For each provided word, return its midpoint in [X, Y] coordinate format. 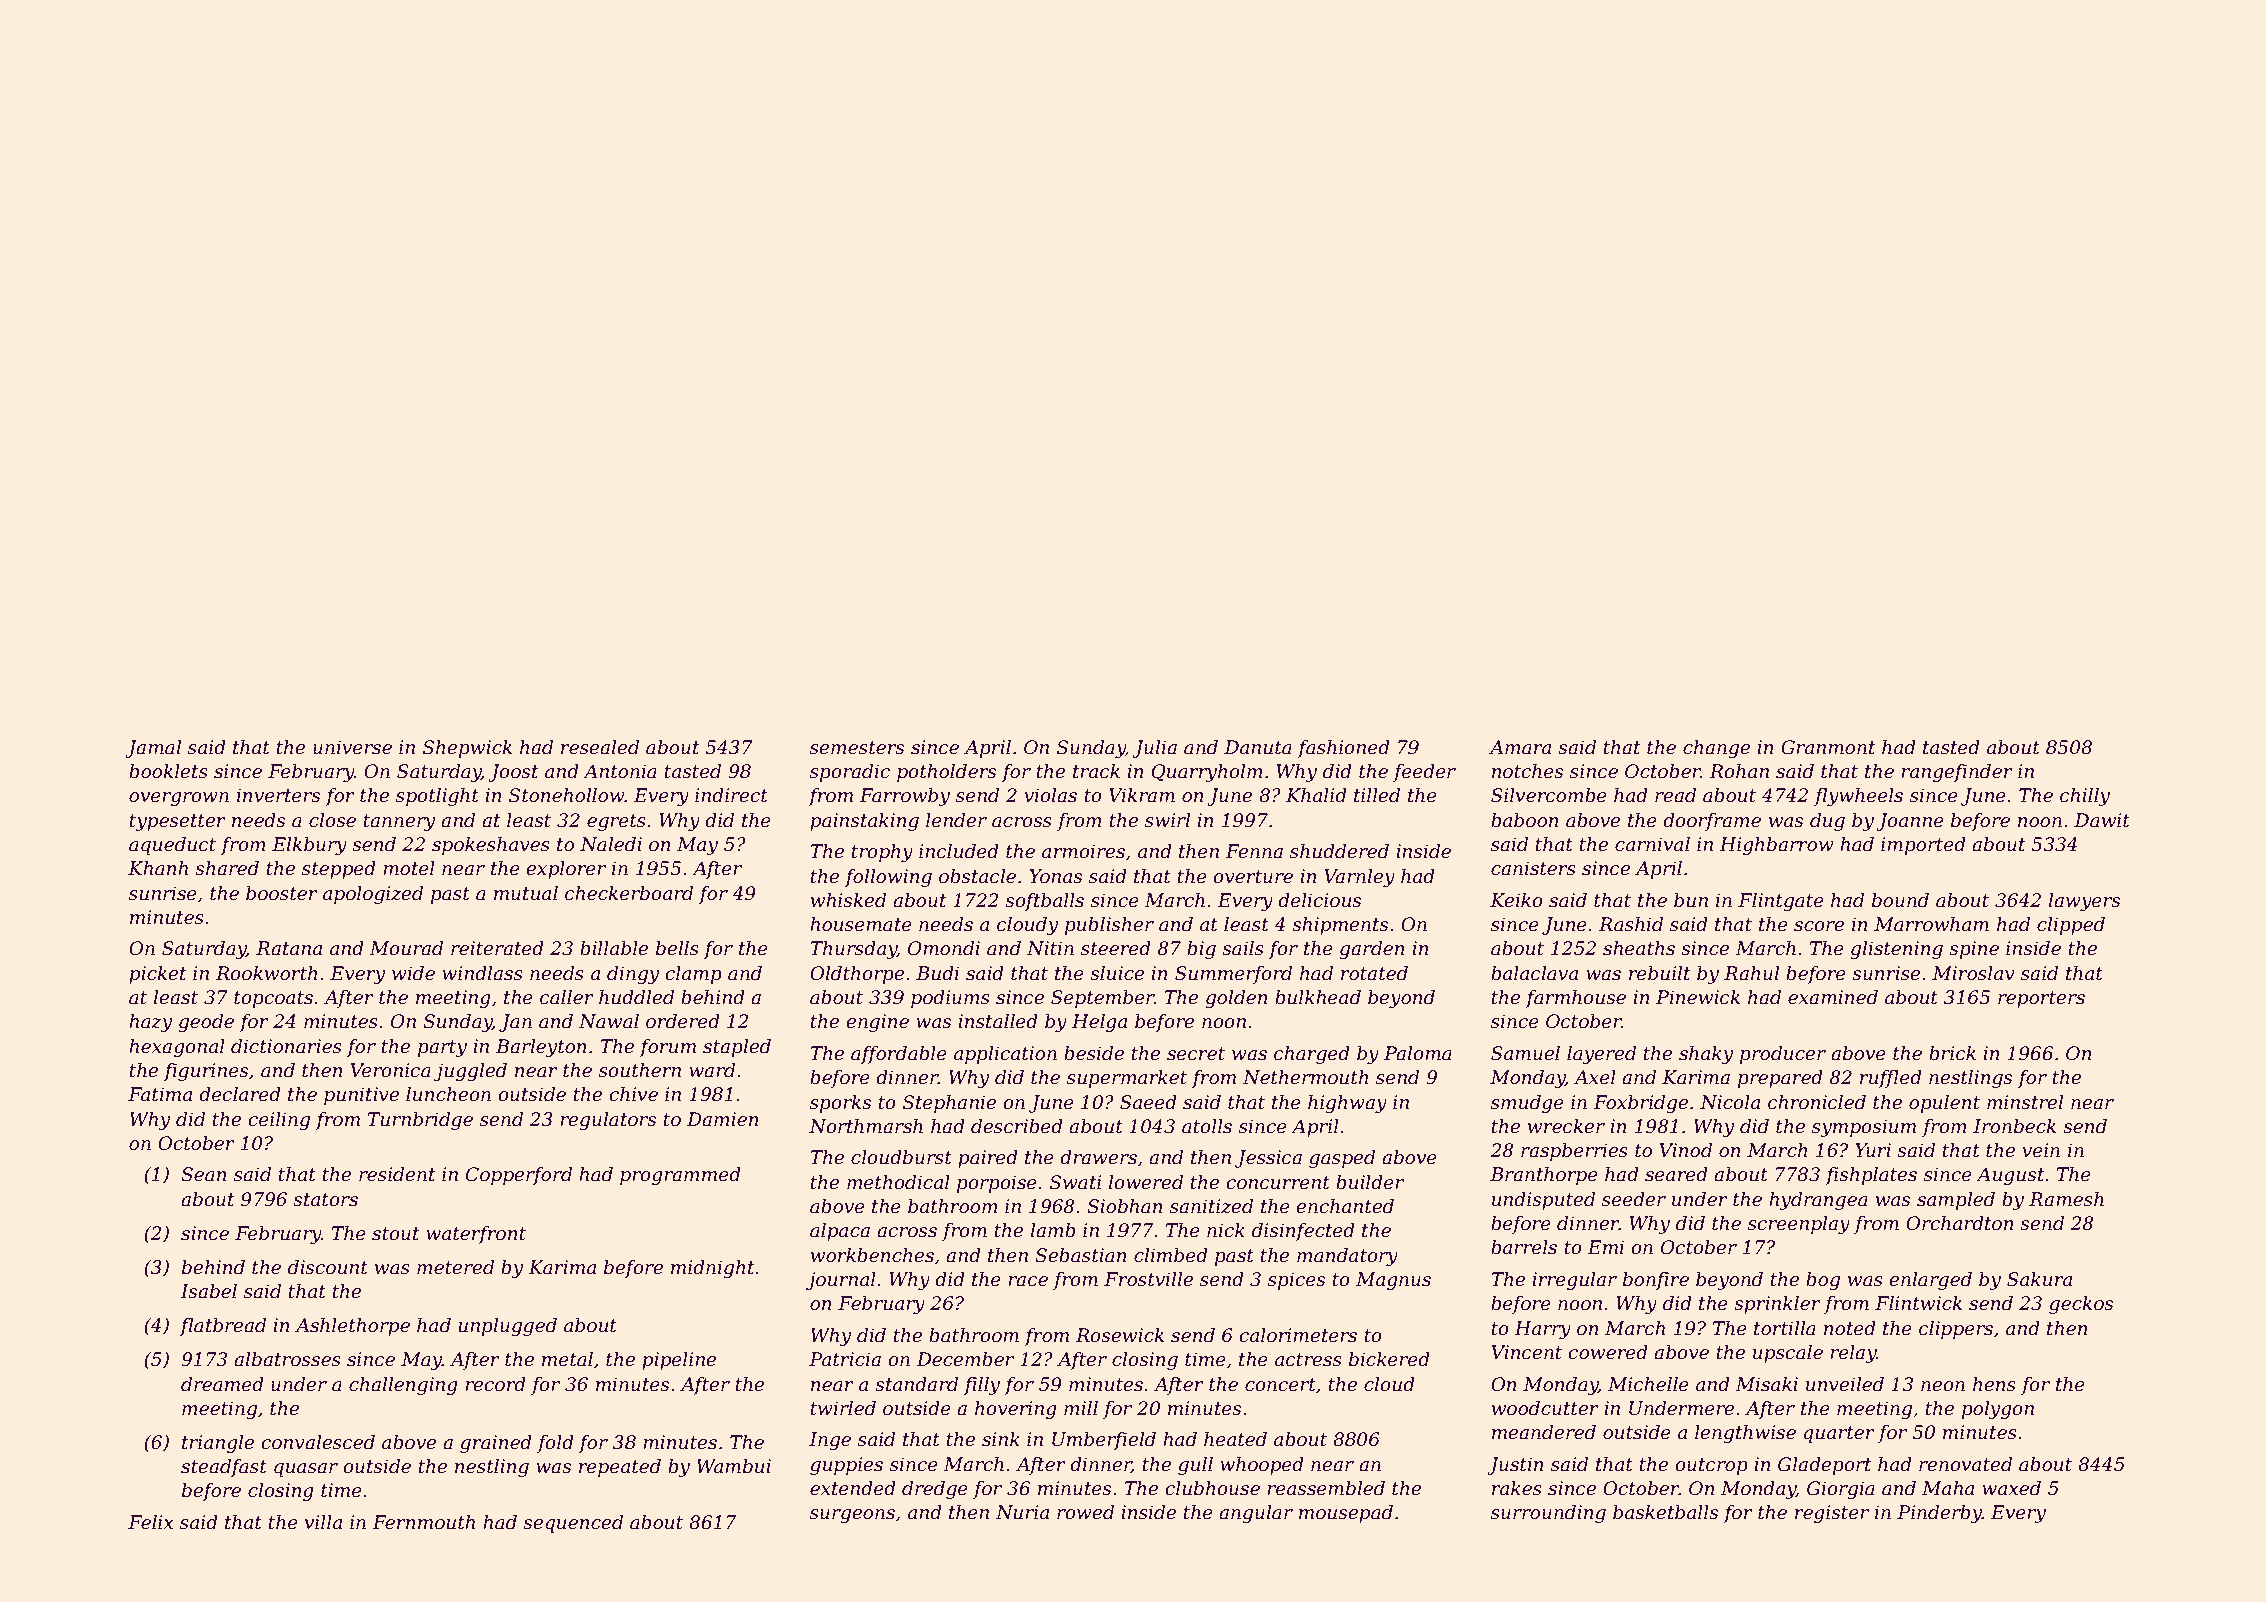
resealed [600, 747]
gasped [1342, 1159]
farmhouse [1575, 999]
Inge [830, 1441]
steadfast [224, 1468]
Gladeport [1825, 1466]
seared [1676, 1174]
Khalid [1316, 795]
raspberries [1574, 1152]
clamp [693, 975]
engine [877, 1023]
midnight [713, 1269]
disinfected [1303, 1232]
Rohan [1739, 771]
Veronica [391, 1070]
